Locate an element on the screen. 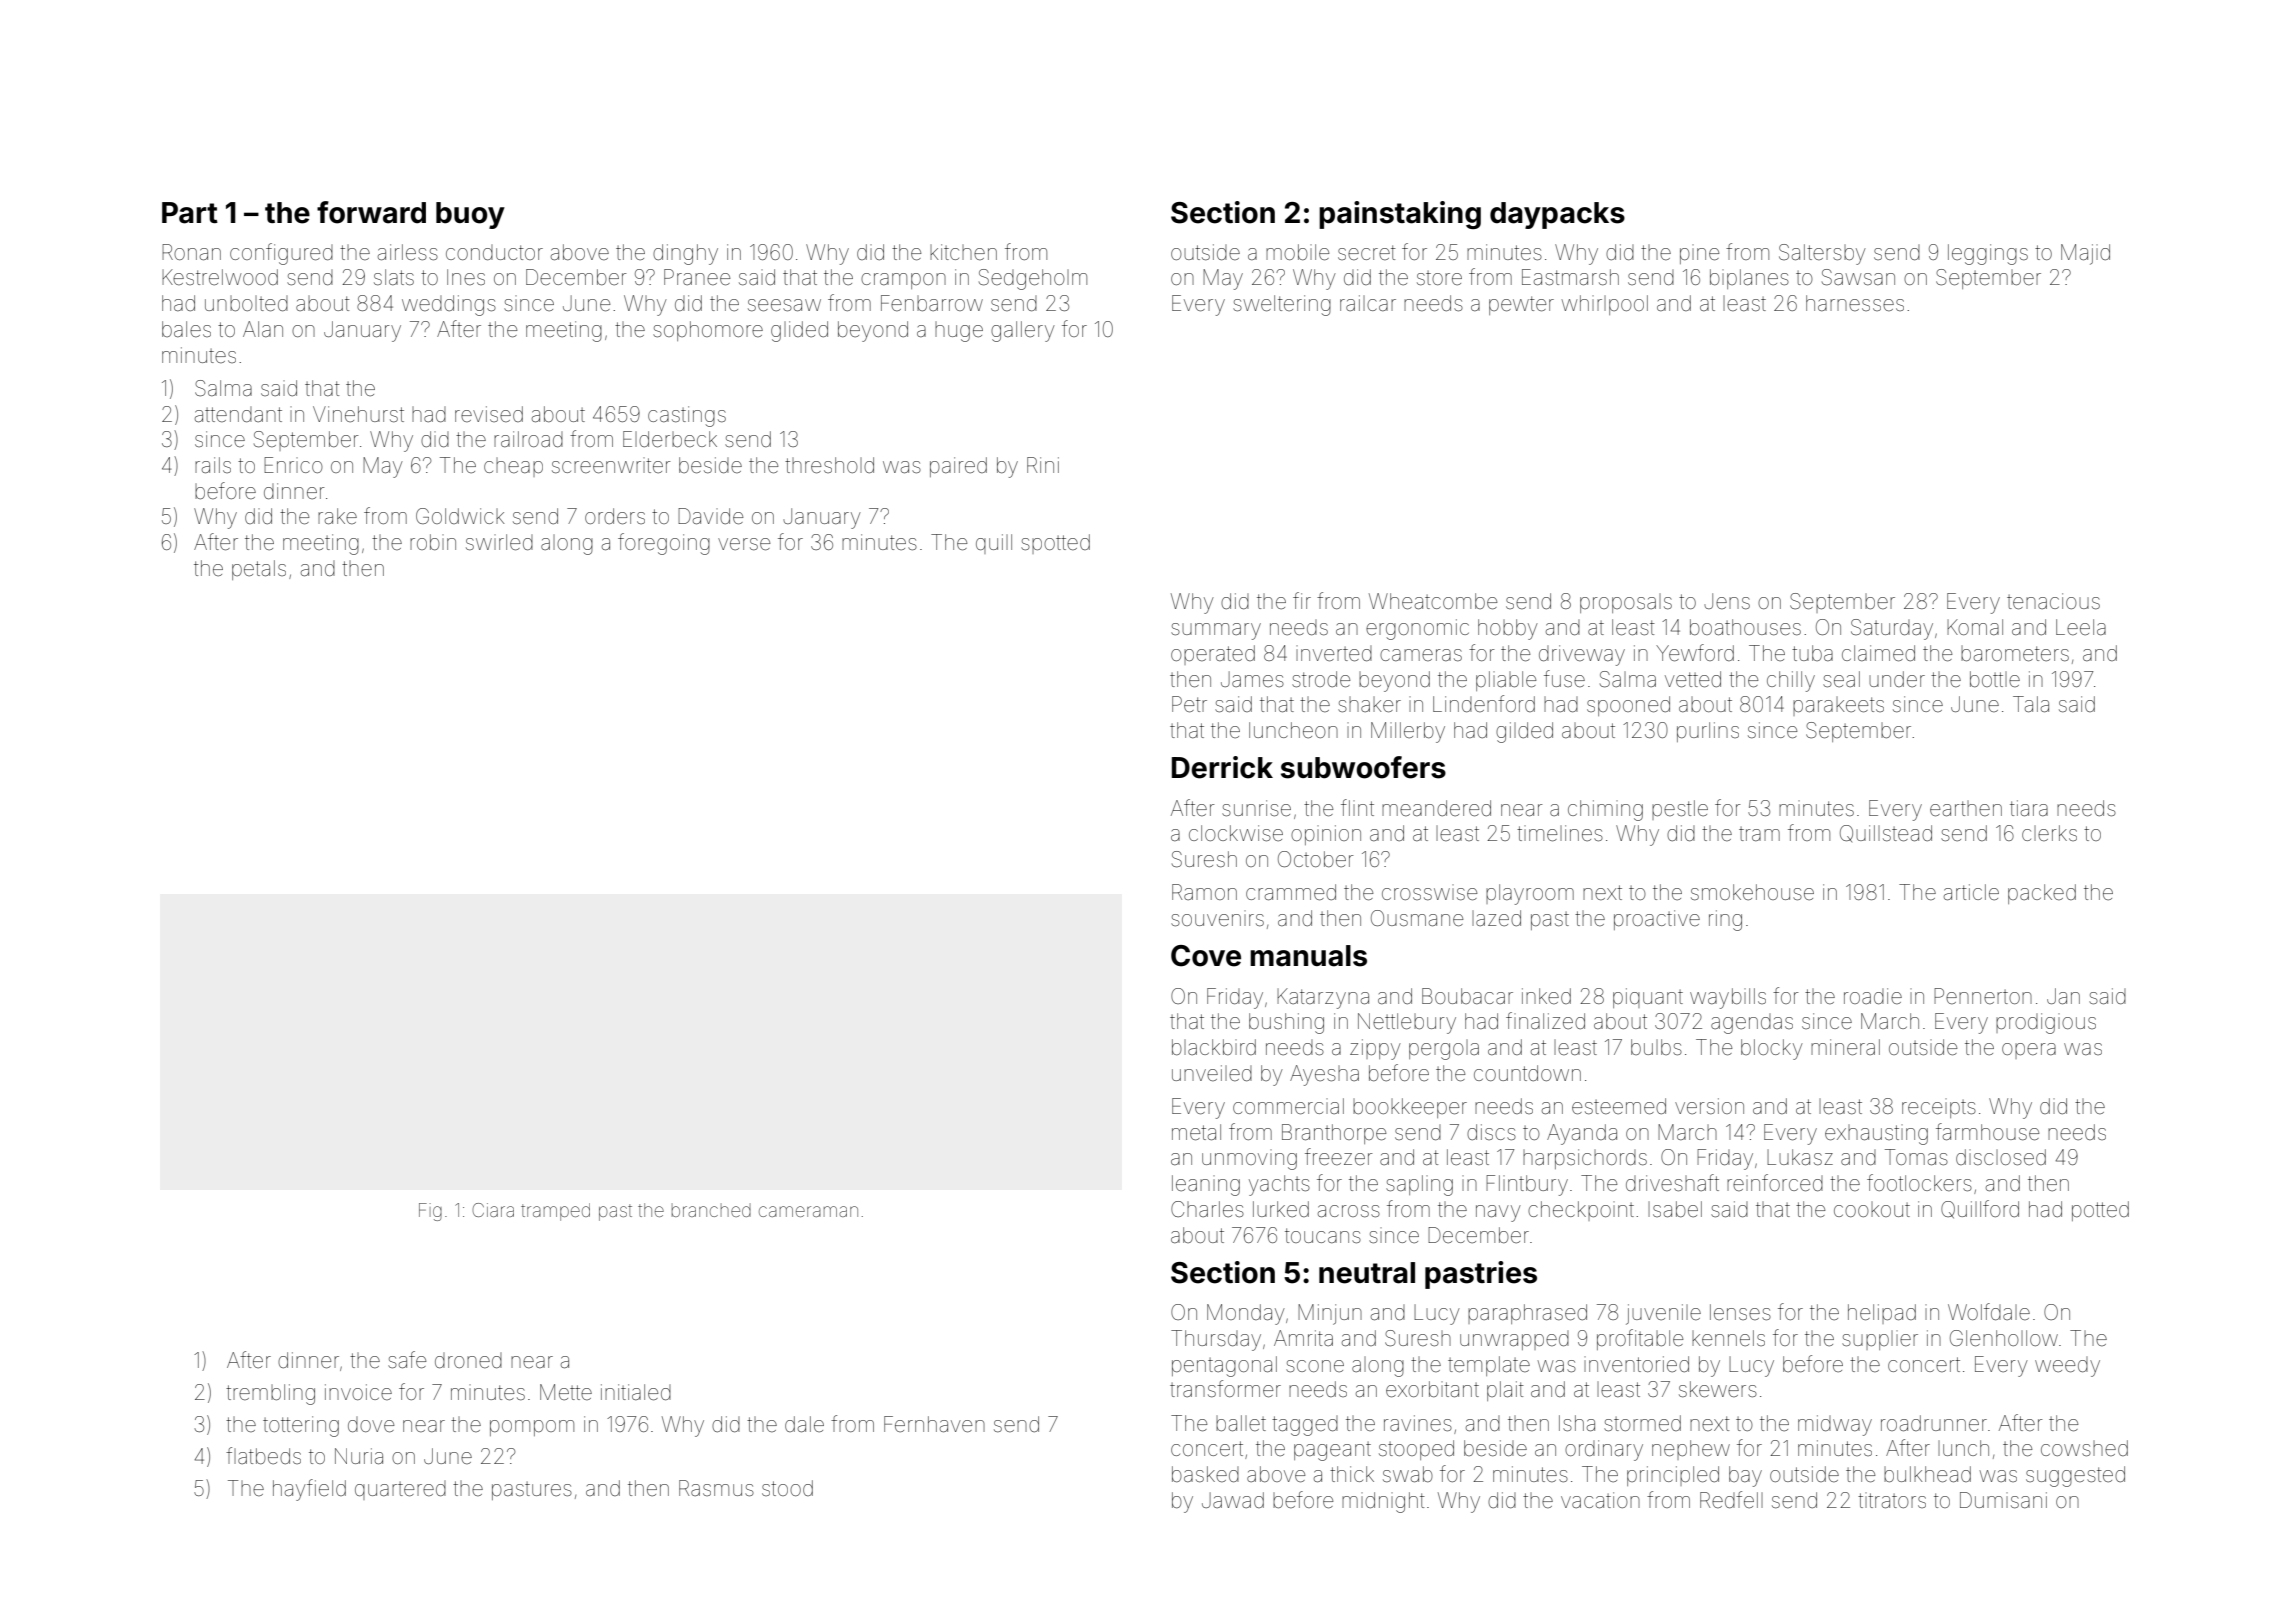  gallery is located at coordinates (1023, 331).
